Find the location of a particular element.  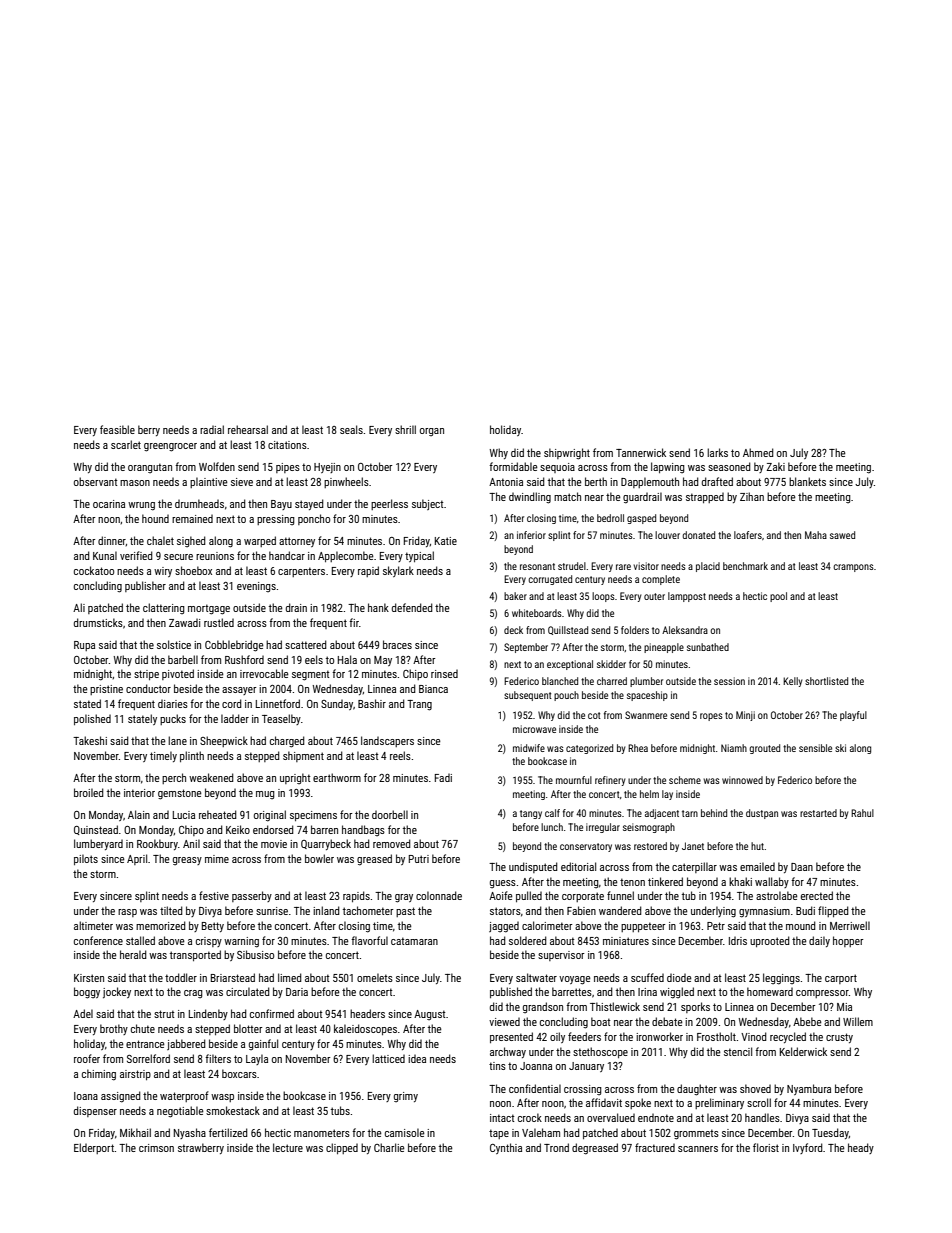

editorial is located at coordinates (578, 866).
